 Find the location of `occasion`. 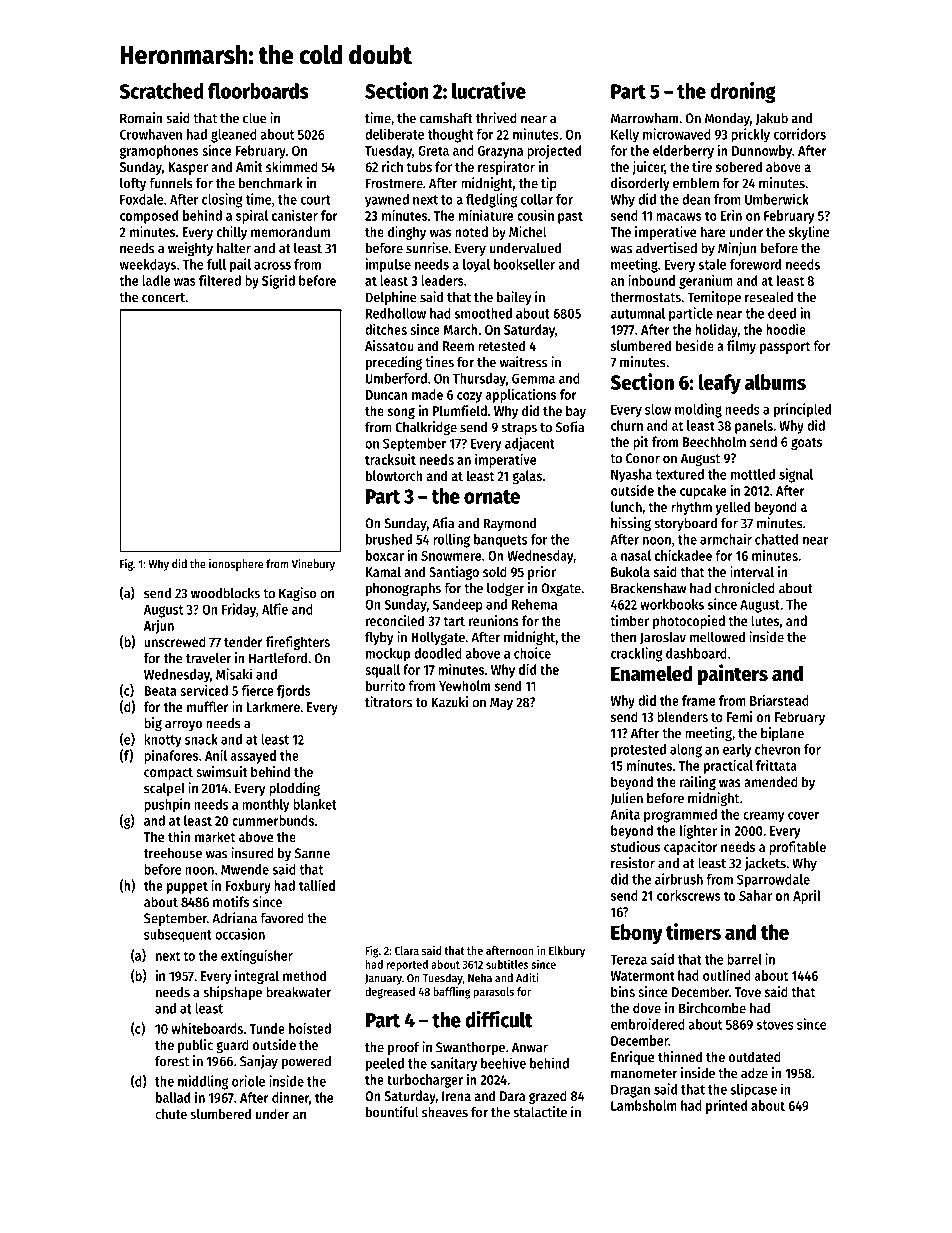

occasion is located at coordinates (240, 934).
